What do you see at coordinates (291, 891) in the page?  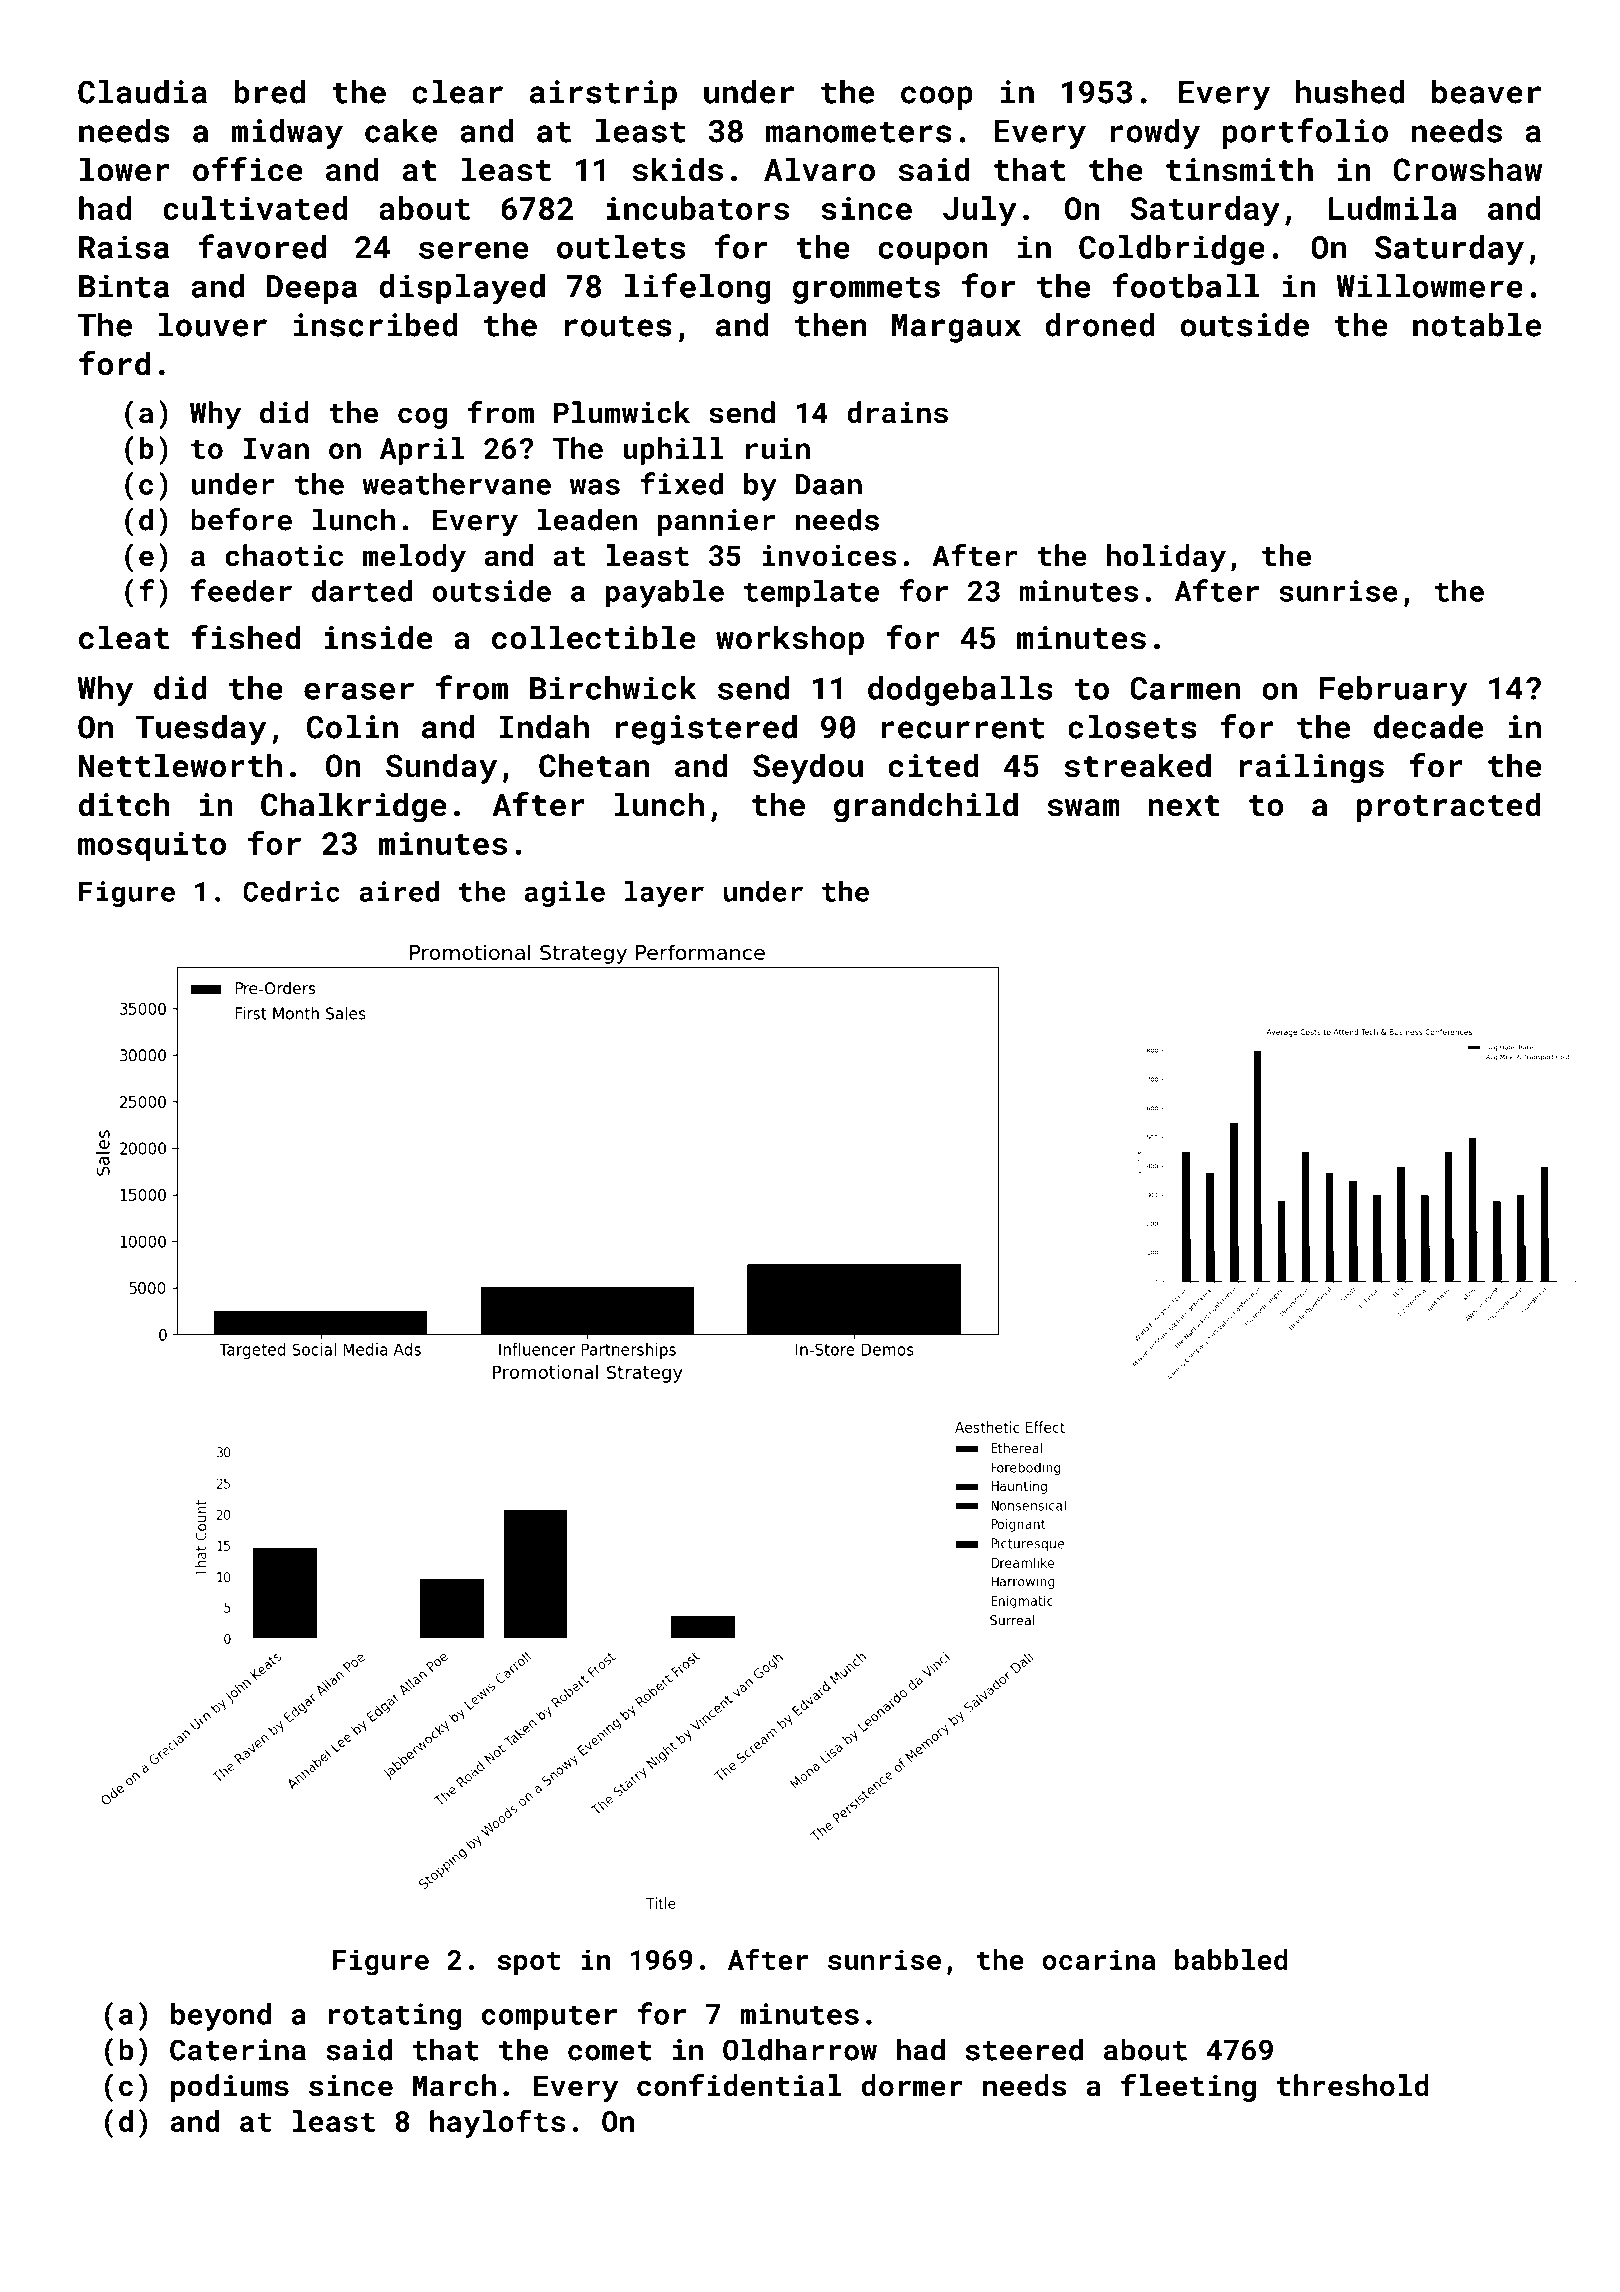 I see `Cedric` at bounding box center [291, 891].
